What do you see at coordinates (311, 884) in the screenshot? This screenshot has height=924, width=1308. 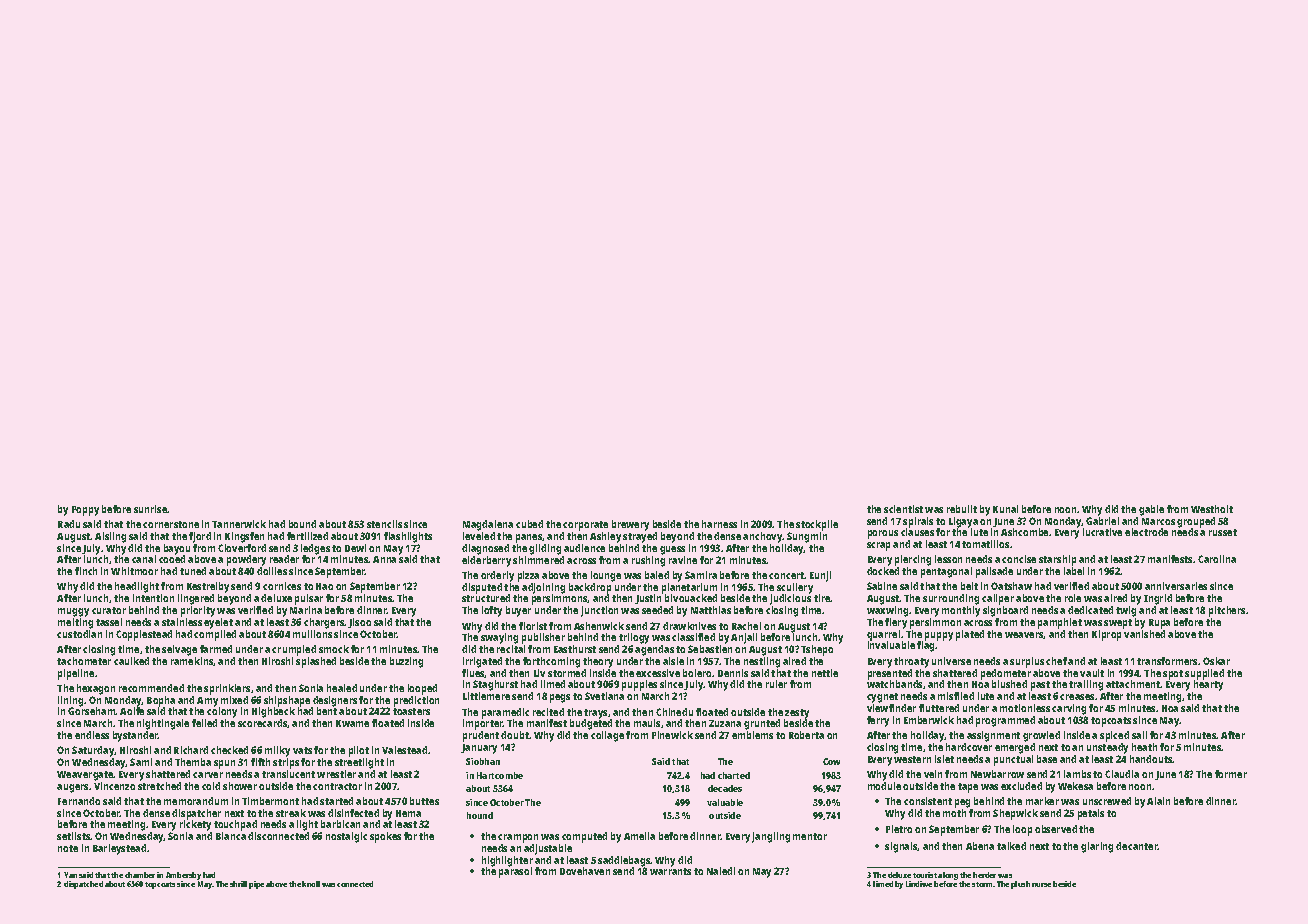 I see `knoll` at bounding box center [311, 884].
